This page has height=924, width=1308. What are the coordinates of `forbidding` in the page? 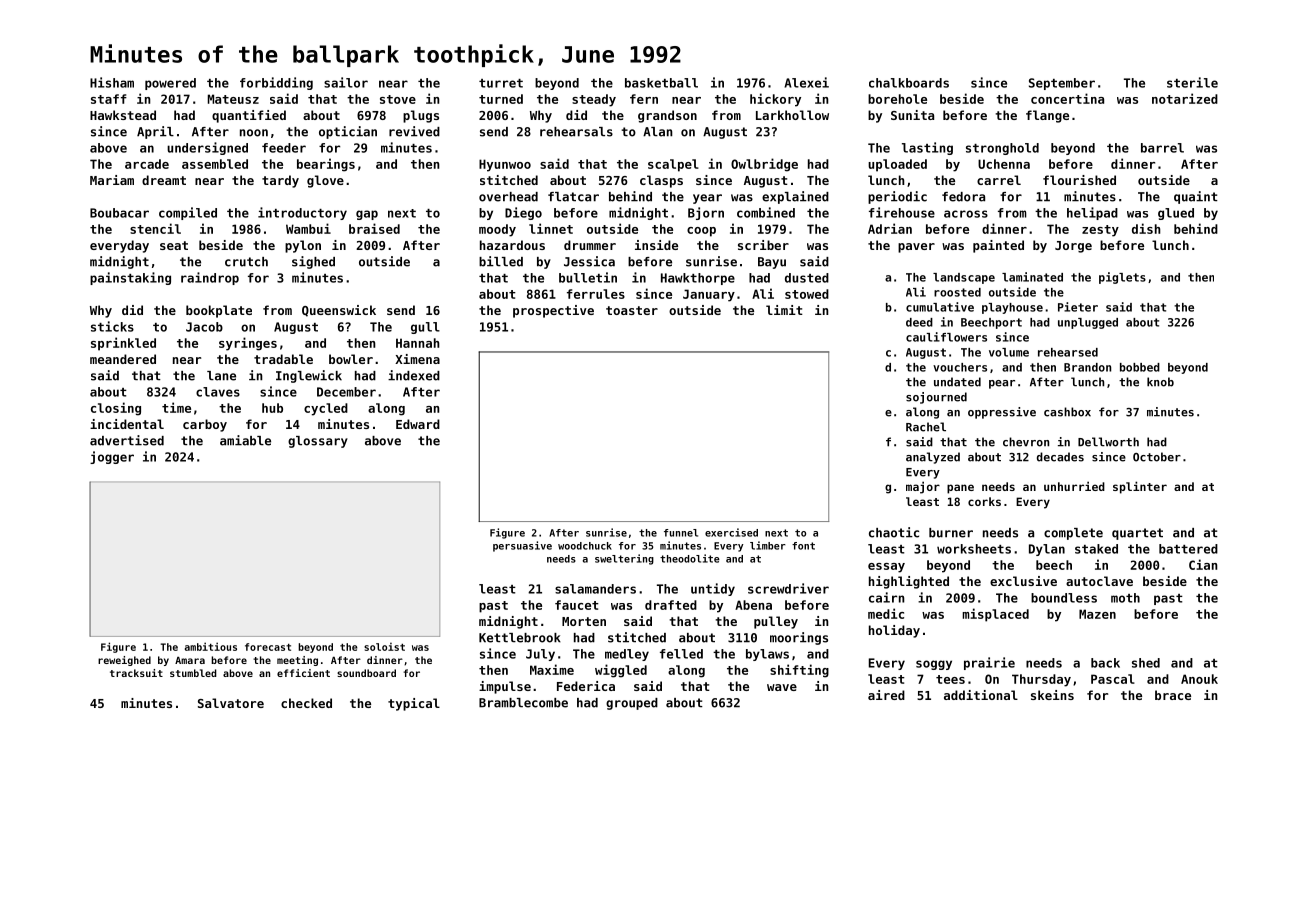 It's located at (276, 83).
